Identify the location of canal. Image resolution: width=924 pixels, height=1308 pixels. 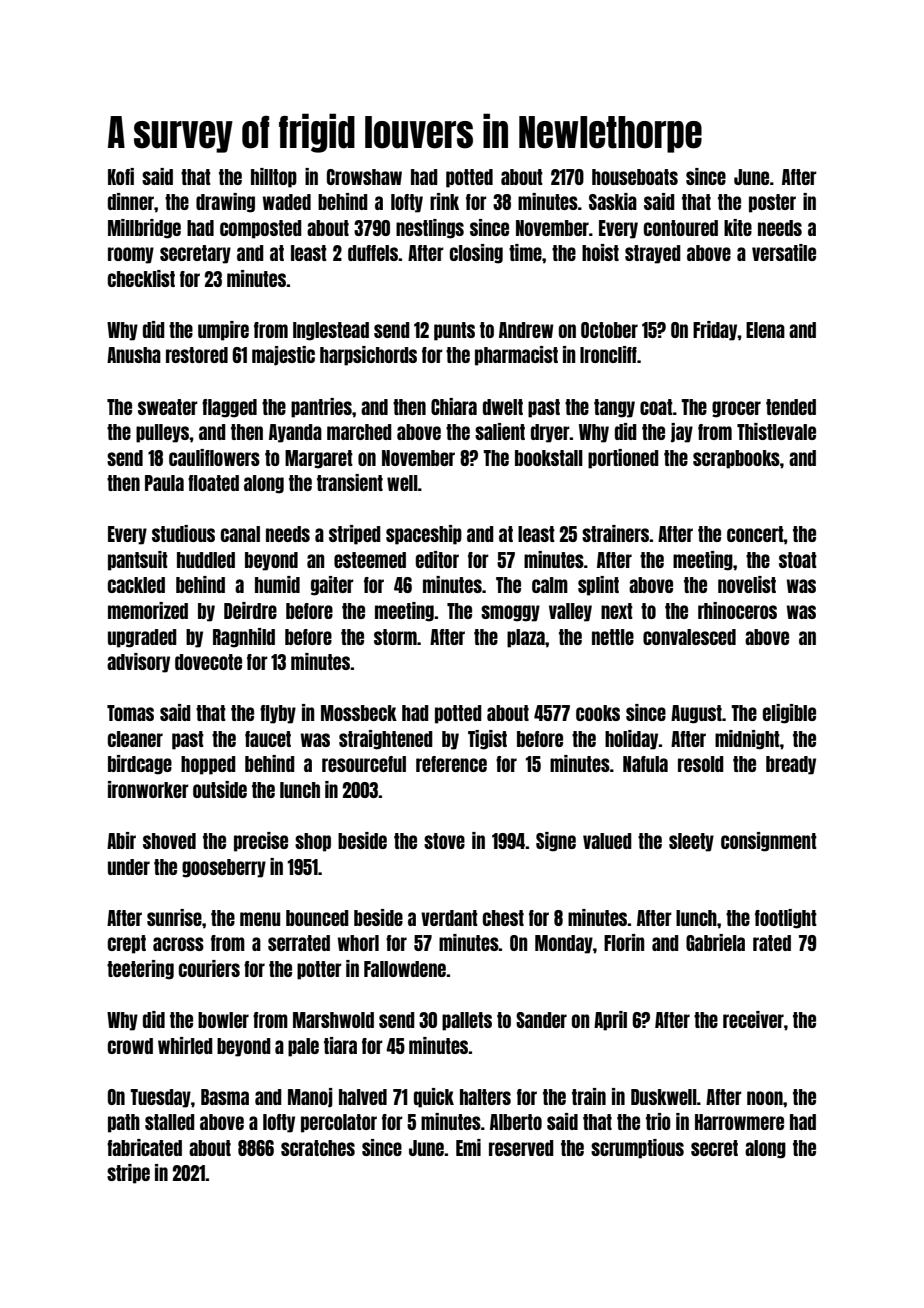
(240, 534).
